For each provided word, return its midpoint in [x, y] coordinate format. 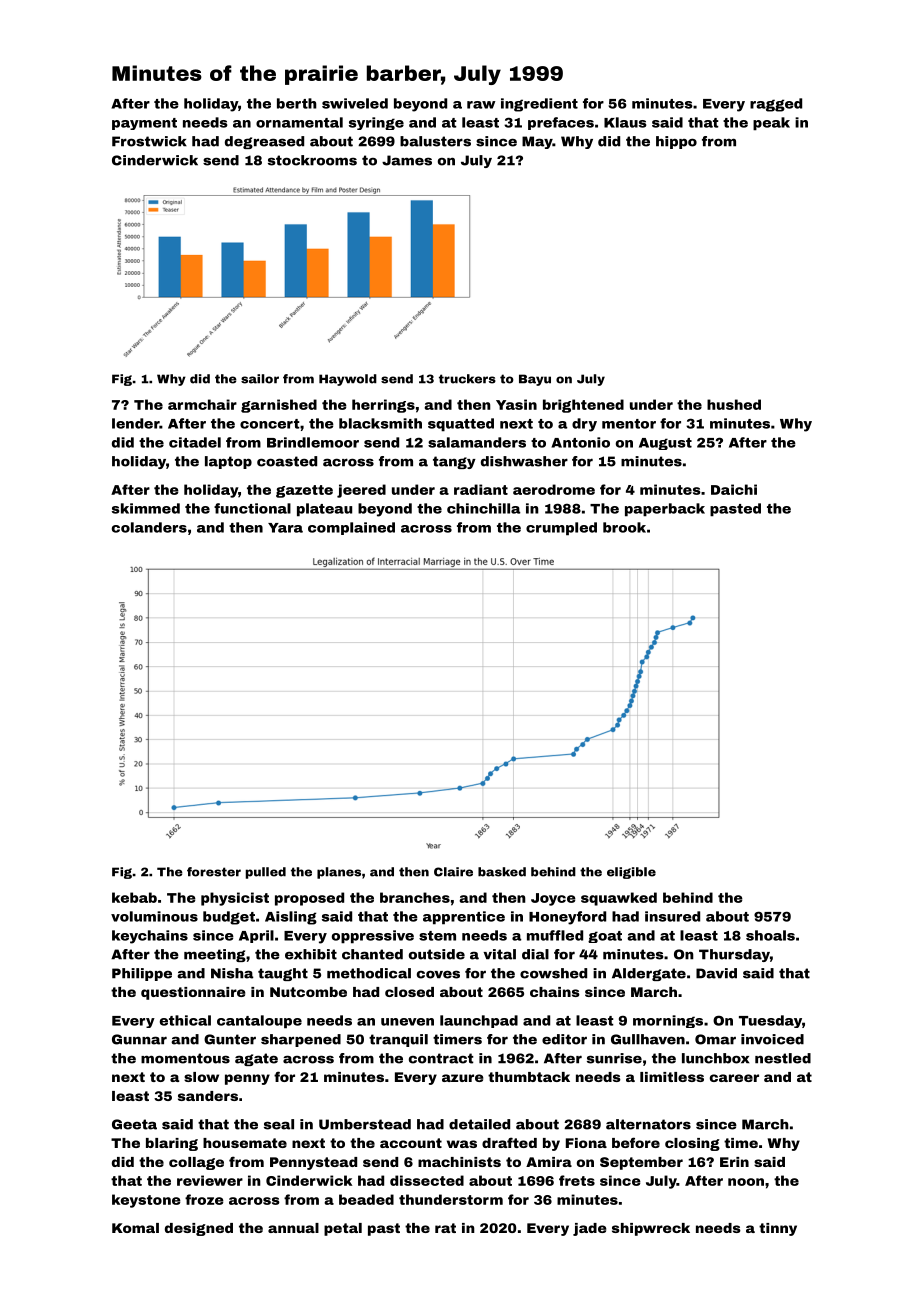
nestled [783, 1058]
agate [256, 1059]
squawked [619, 899]
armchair [202, 404]
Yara [285, 528]
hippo [676, 142]
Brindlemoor [313, 442]
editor [564, 1039]
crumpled [561, 529]
